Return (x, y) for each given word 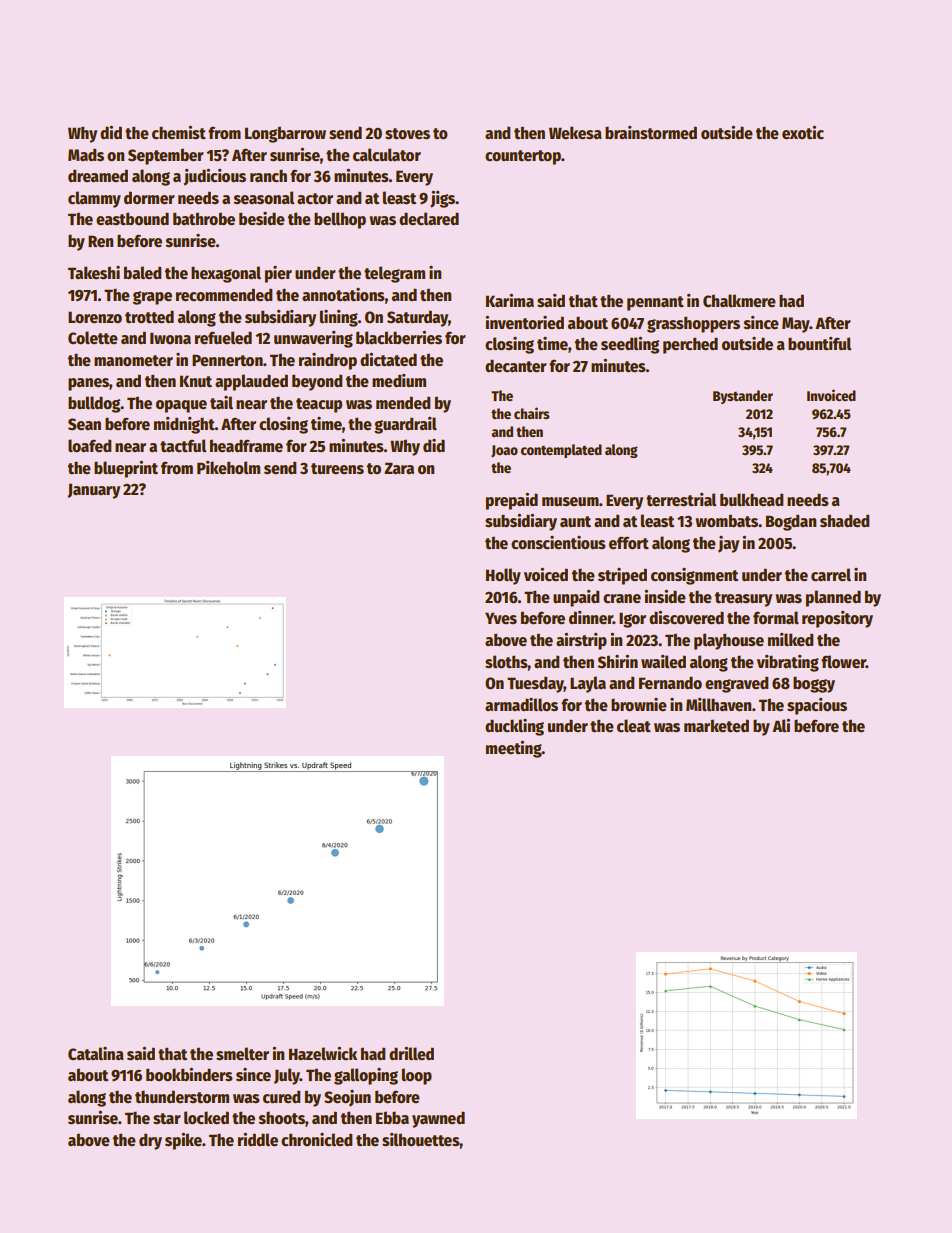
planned (833, 598)
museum (570, 501)
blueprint (126, 469)
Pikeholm (228, 468)
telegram (394, 274)
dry (150, 1141)
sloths (506, 662)
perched (690, 345)
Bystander (743, 397)
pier (278, 274)
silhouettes (421, 1141)
